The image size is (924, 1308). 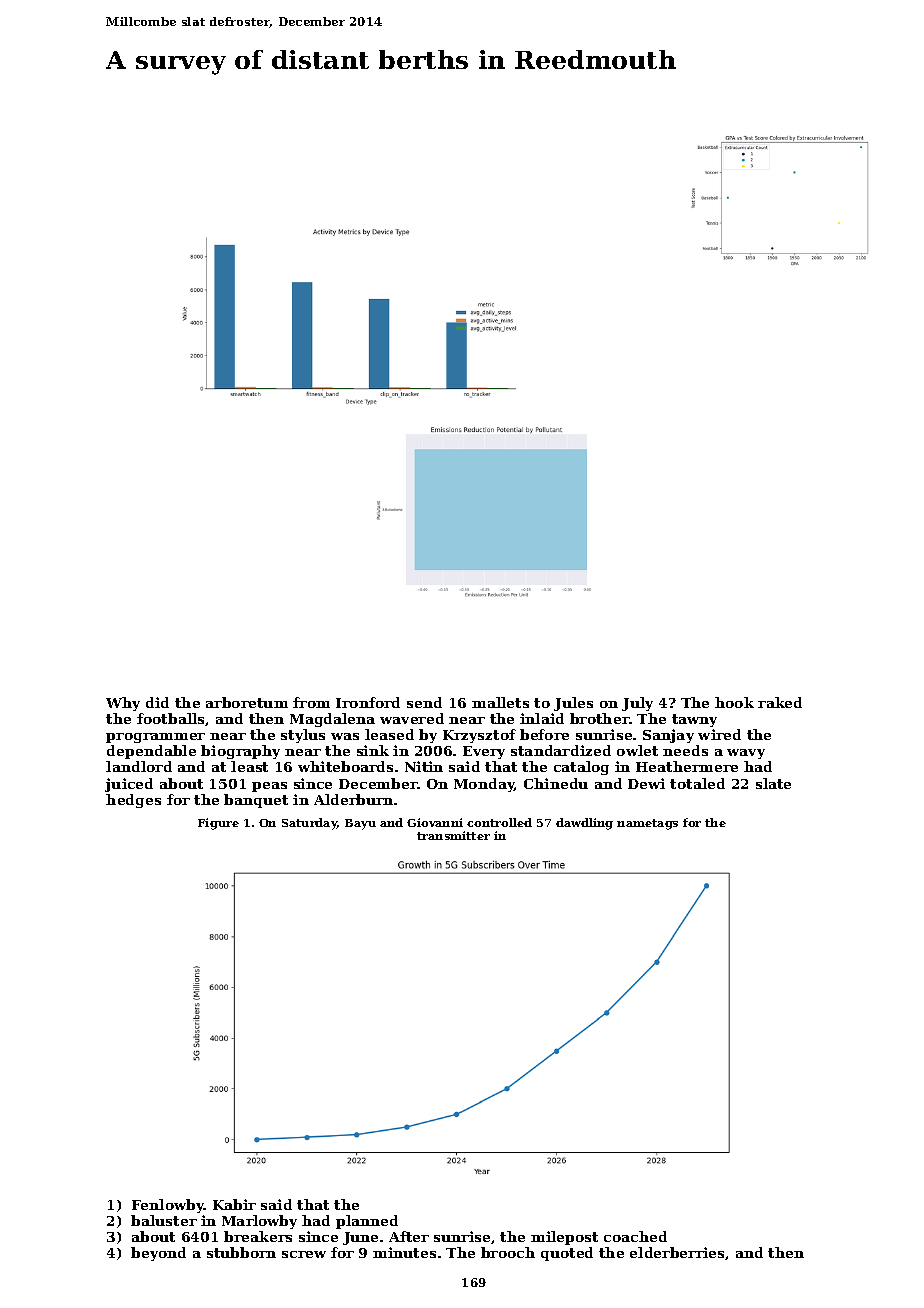 What do you see at coordinates (567, 1254) in the document?
I see `quoted` at bounding box center [567, 1254].
